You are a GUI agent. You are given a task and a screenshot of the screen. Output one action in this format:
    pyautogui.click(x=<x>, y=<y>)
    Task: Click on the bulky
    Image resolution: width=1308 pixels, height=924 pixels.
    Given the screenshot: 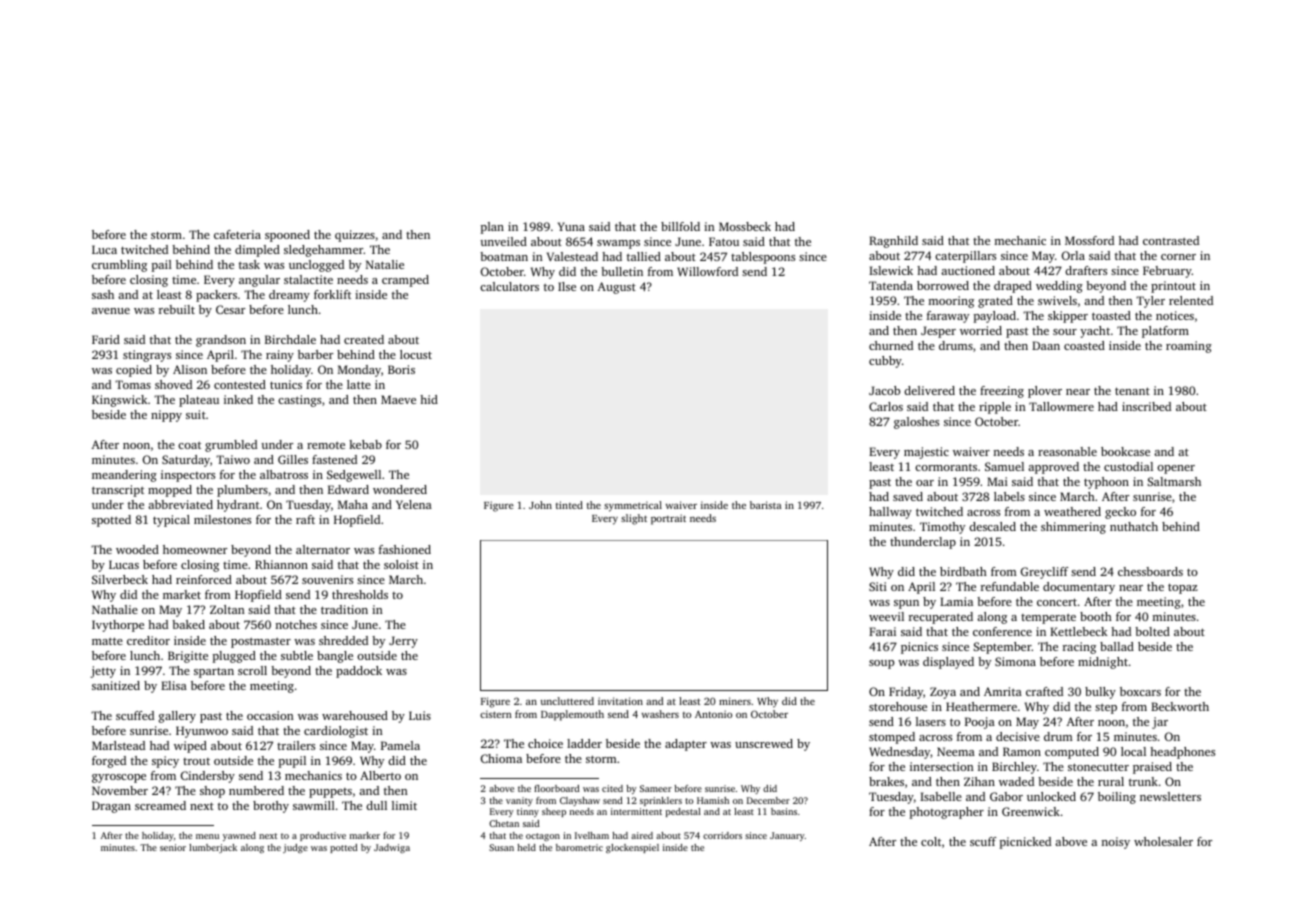 What is the action you would take?
    pyautogui.click(x=1100, y=693)
